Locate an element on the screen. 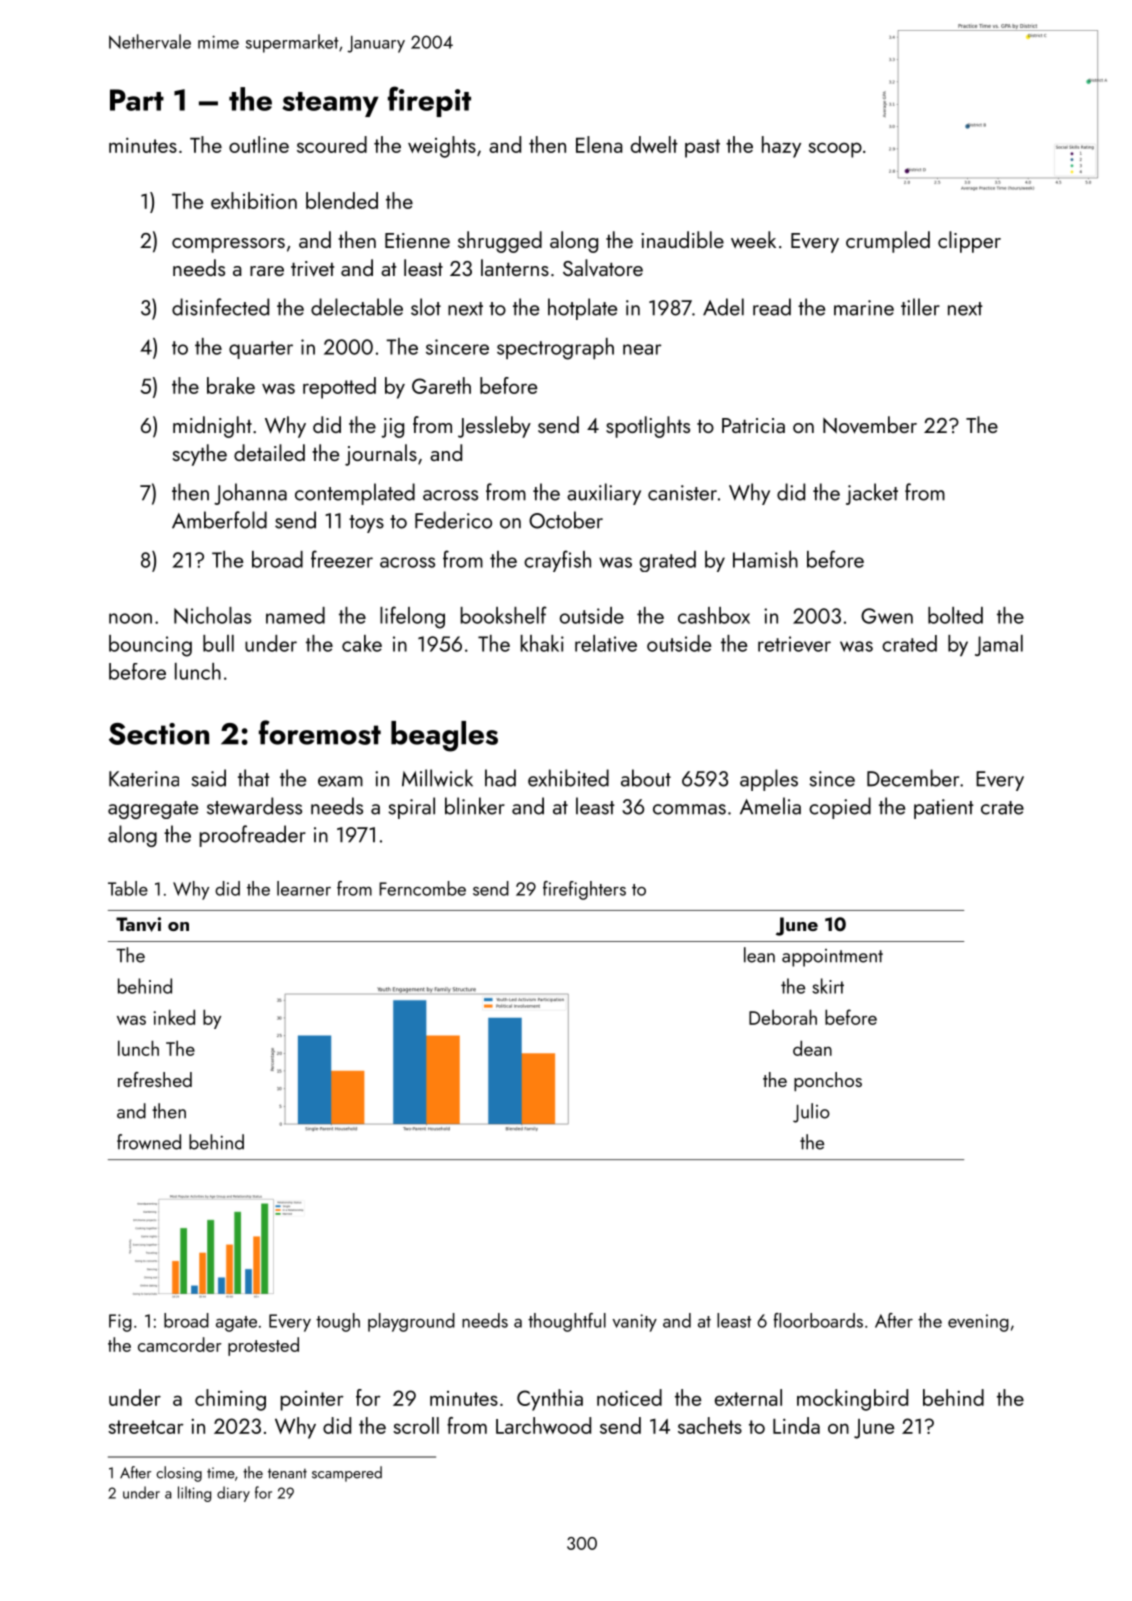 The width and height of the screenshot is (1132, 1601). thoughtful is located at coordinates (567, 1322).
